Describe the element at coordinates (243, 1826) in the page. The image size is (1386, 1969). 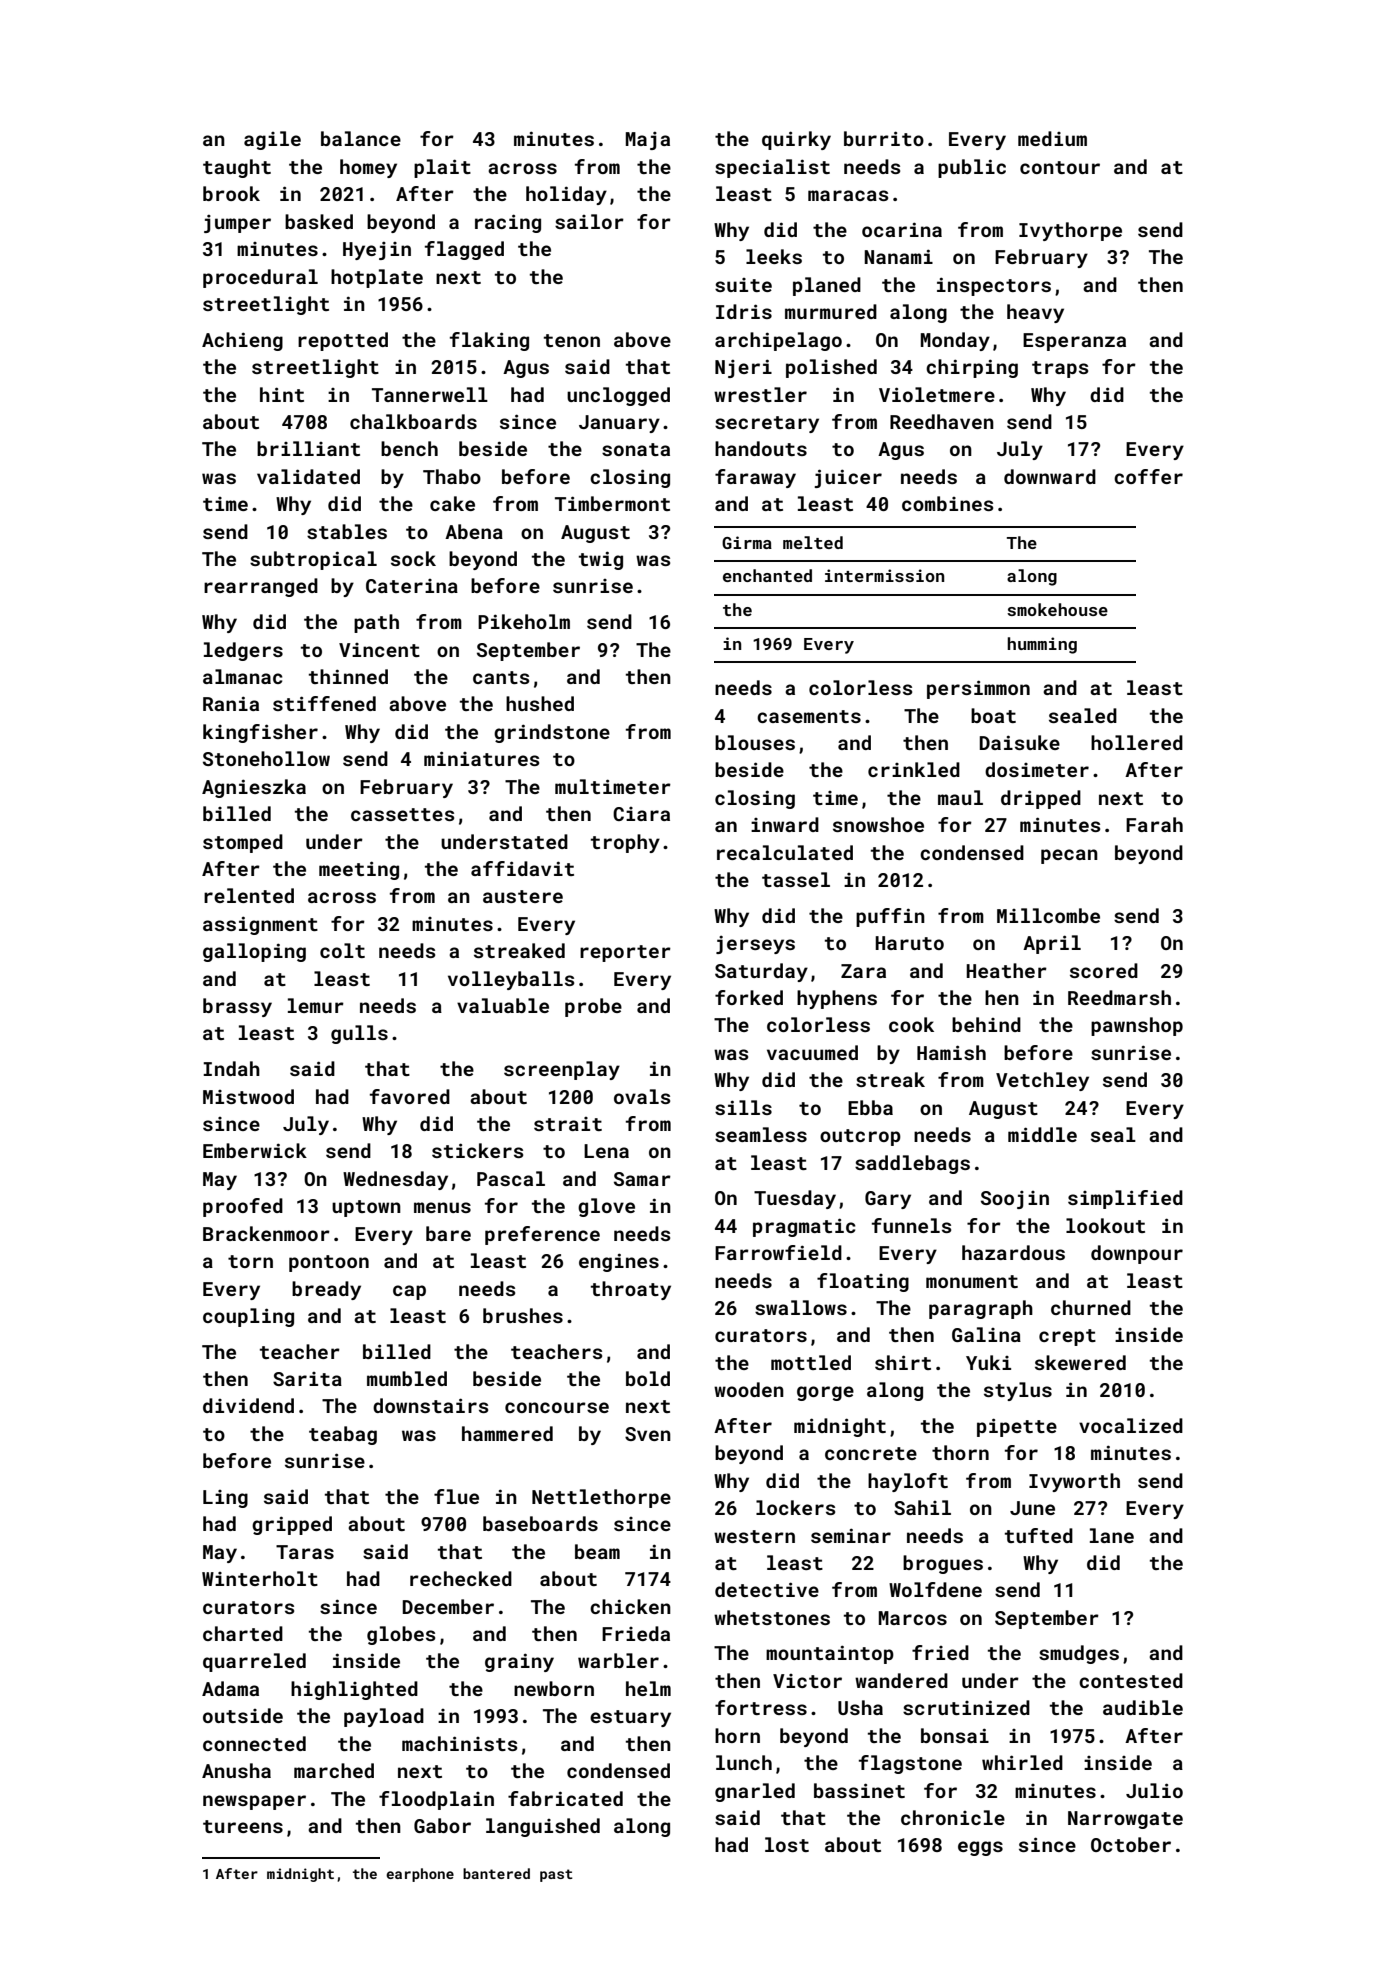
I see `tureens` at that location.
